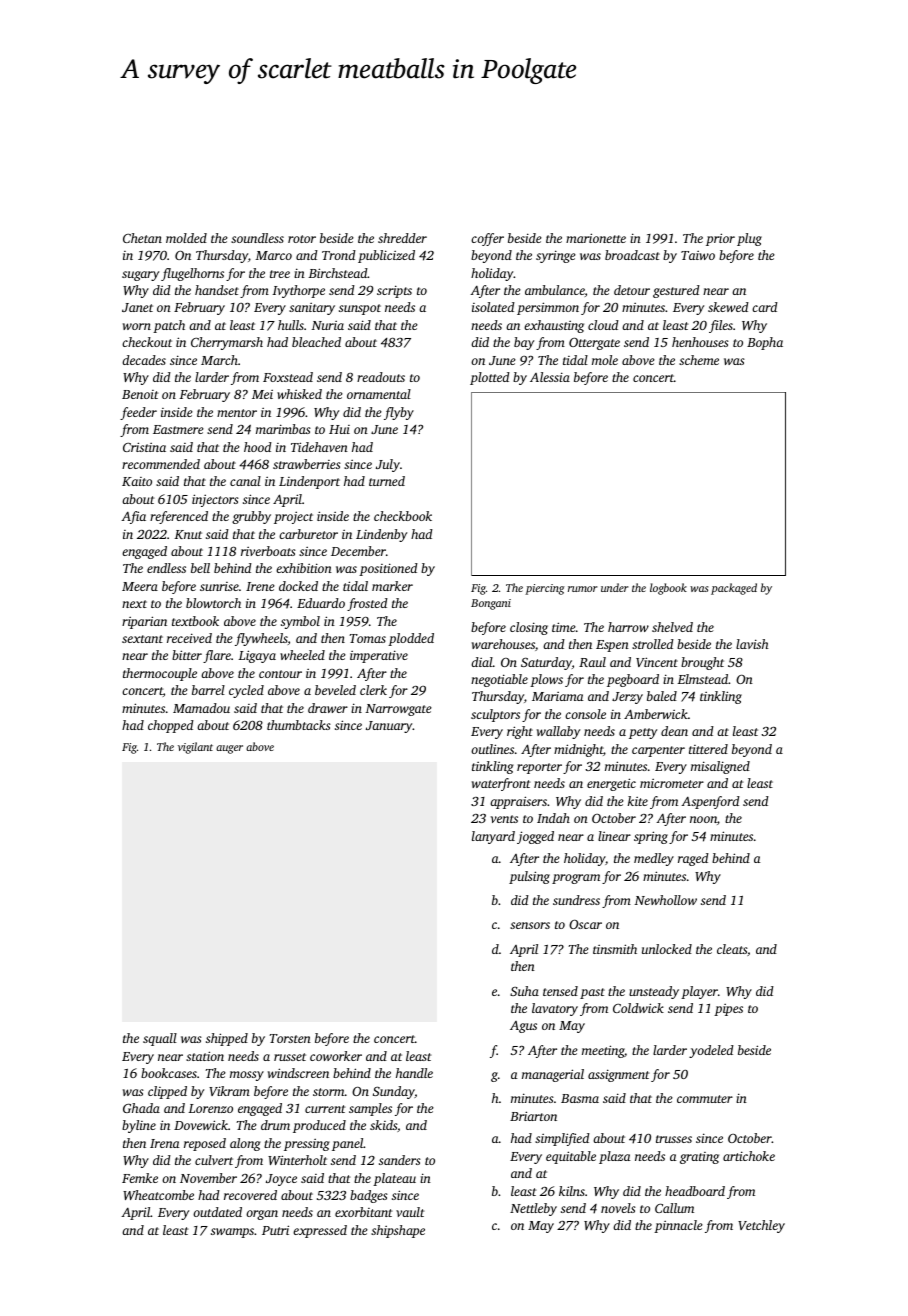 The image size is (908, 1316). What do you see at coordinates (414, 1073) in the screenshot?
I see `handle` at bounding box center [414, 1073].
